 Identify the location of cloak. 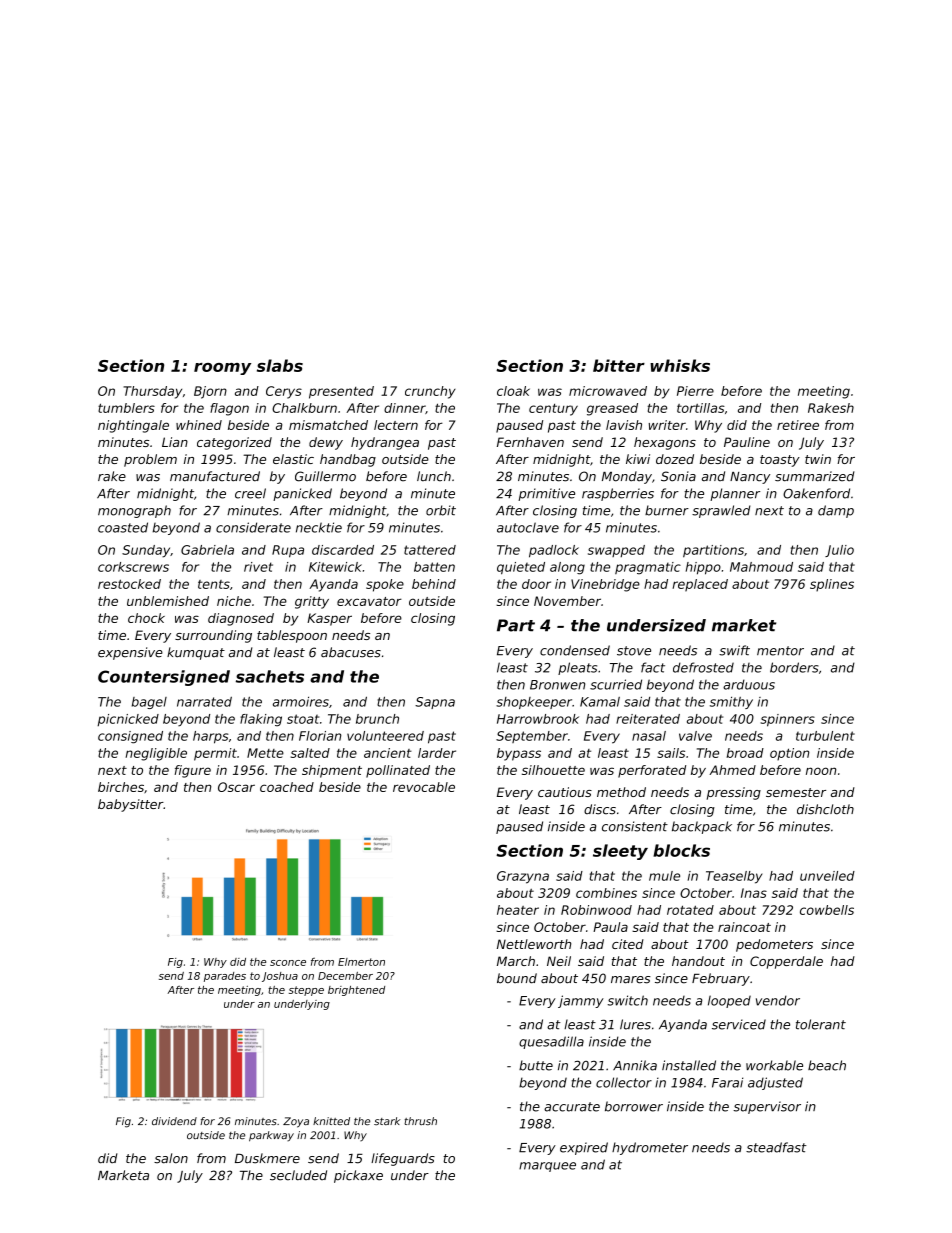
(513, 391).
